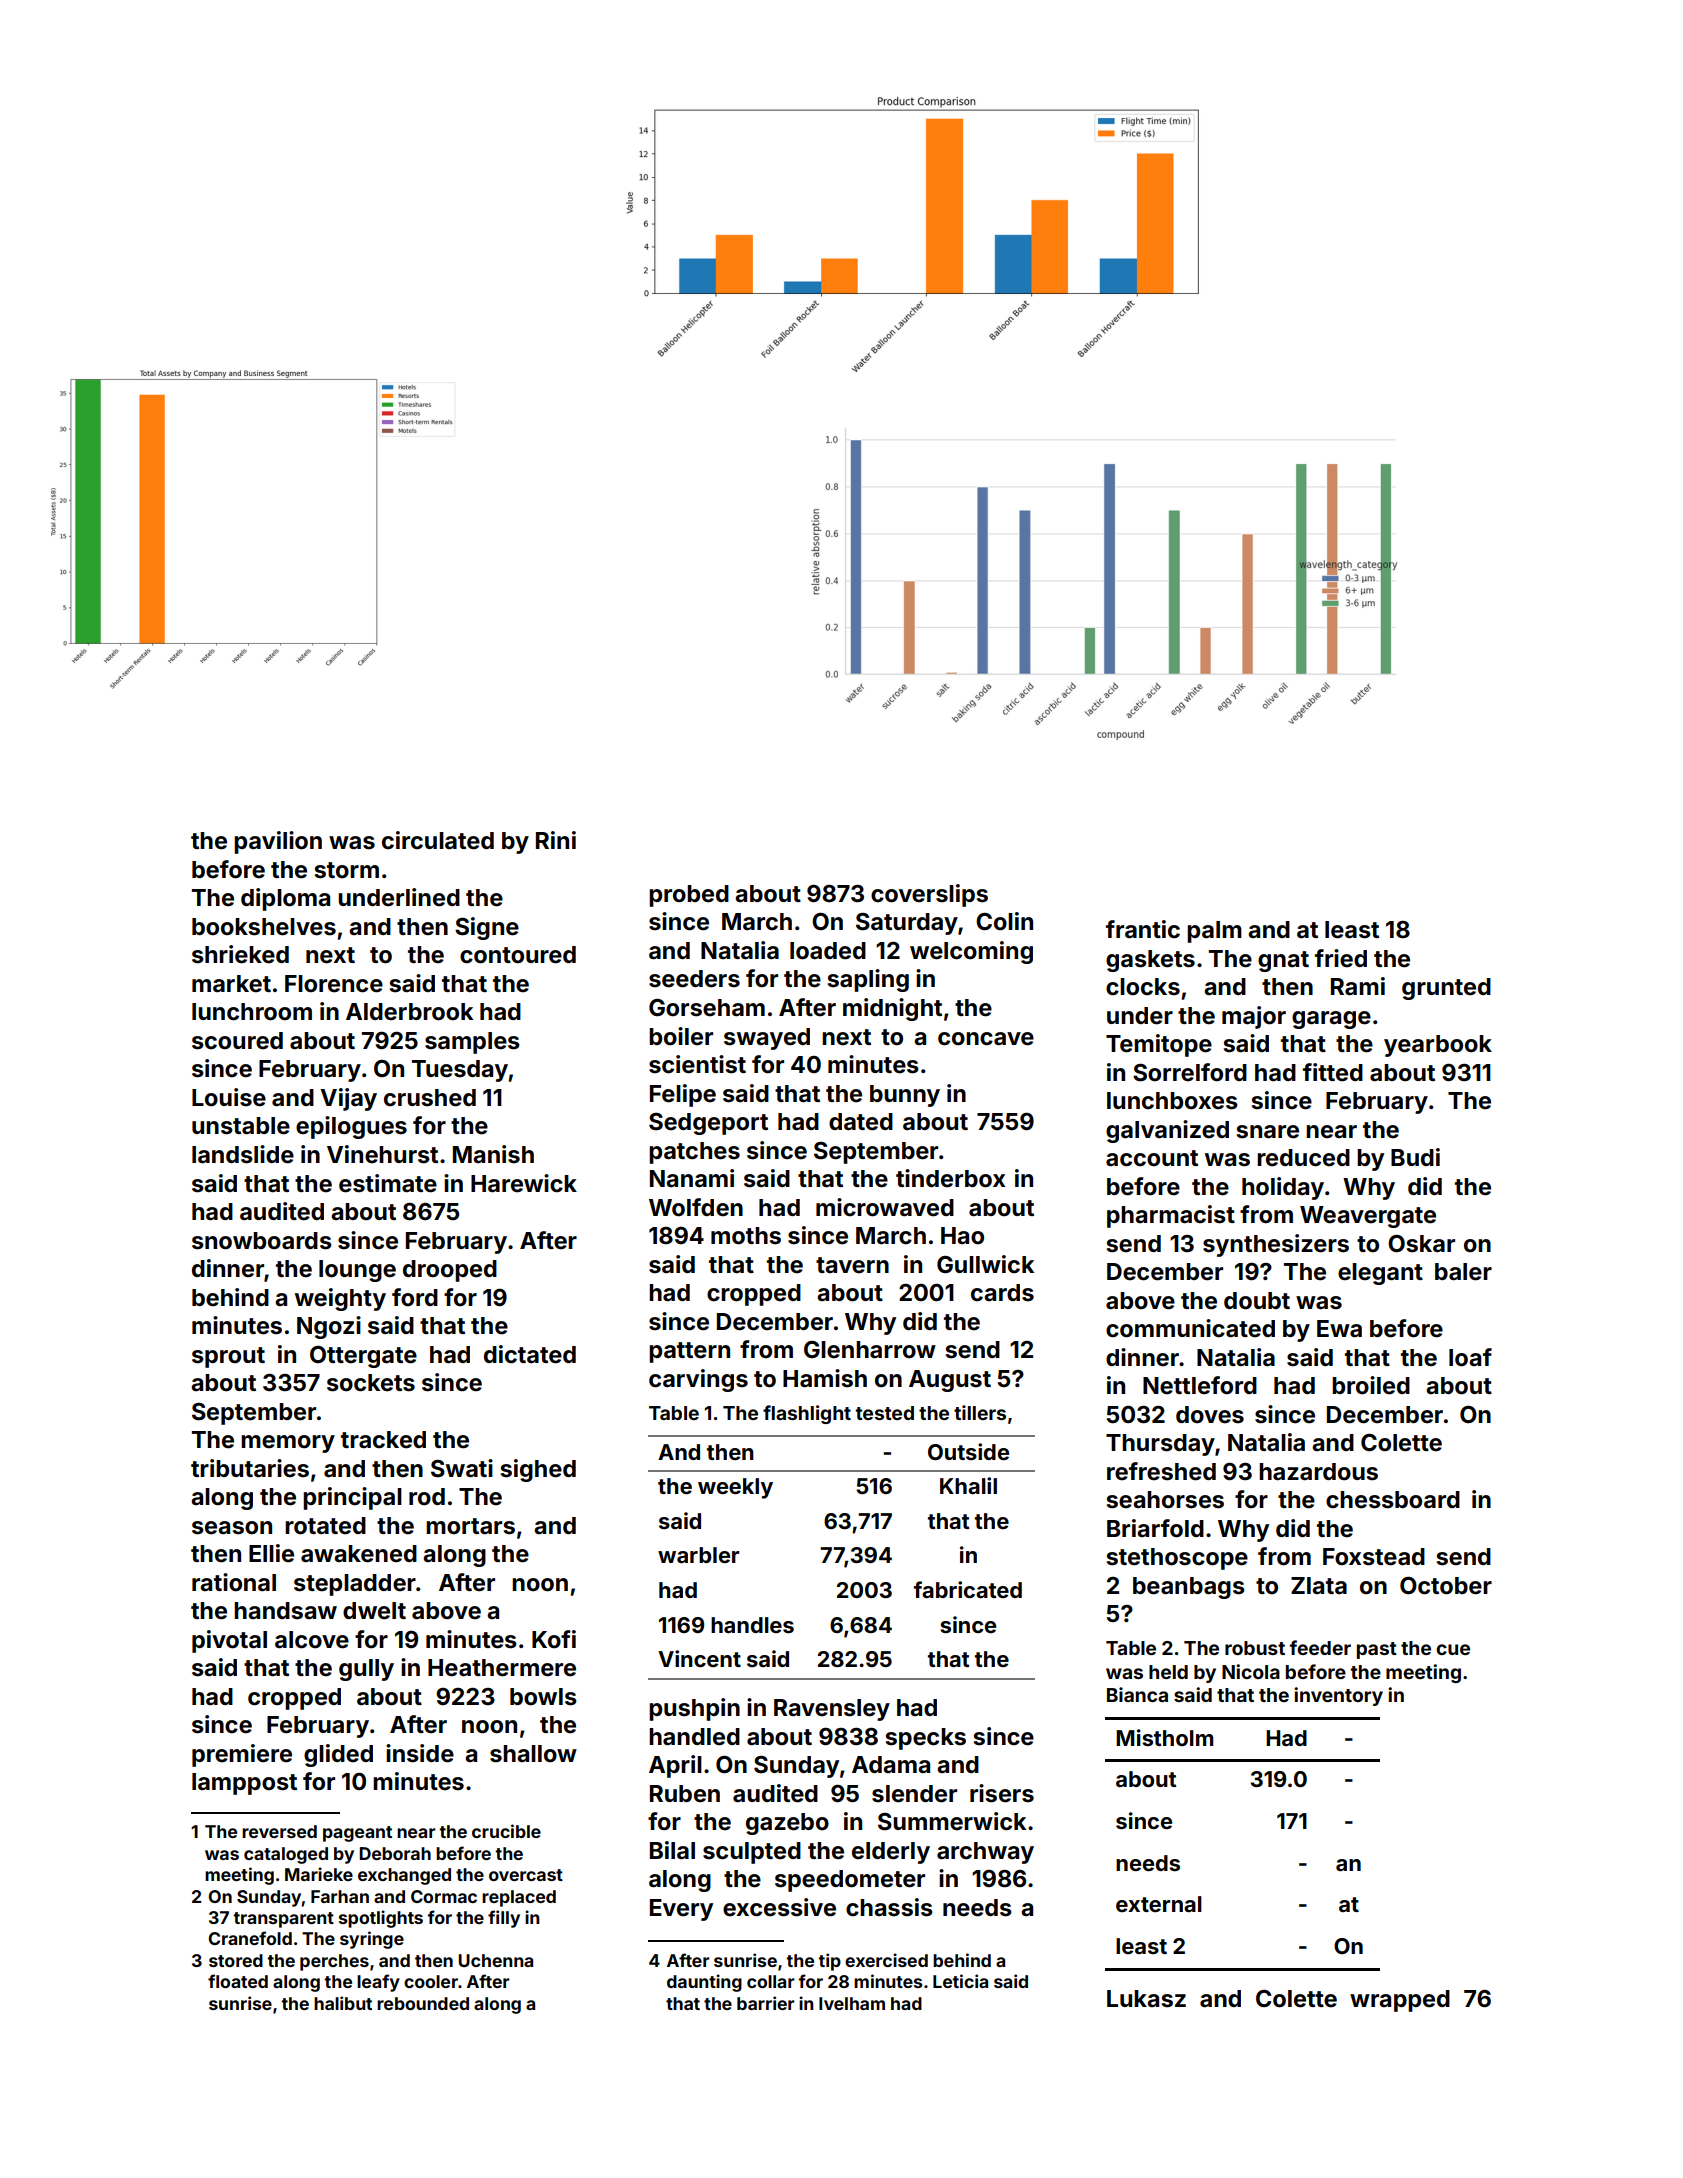 The height and width of the image is (2178, 1683). What do you see at coordinates (472, 1043) in the image?
I see `samples` at bounding box center [472, 1043].
